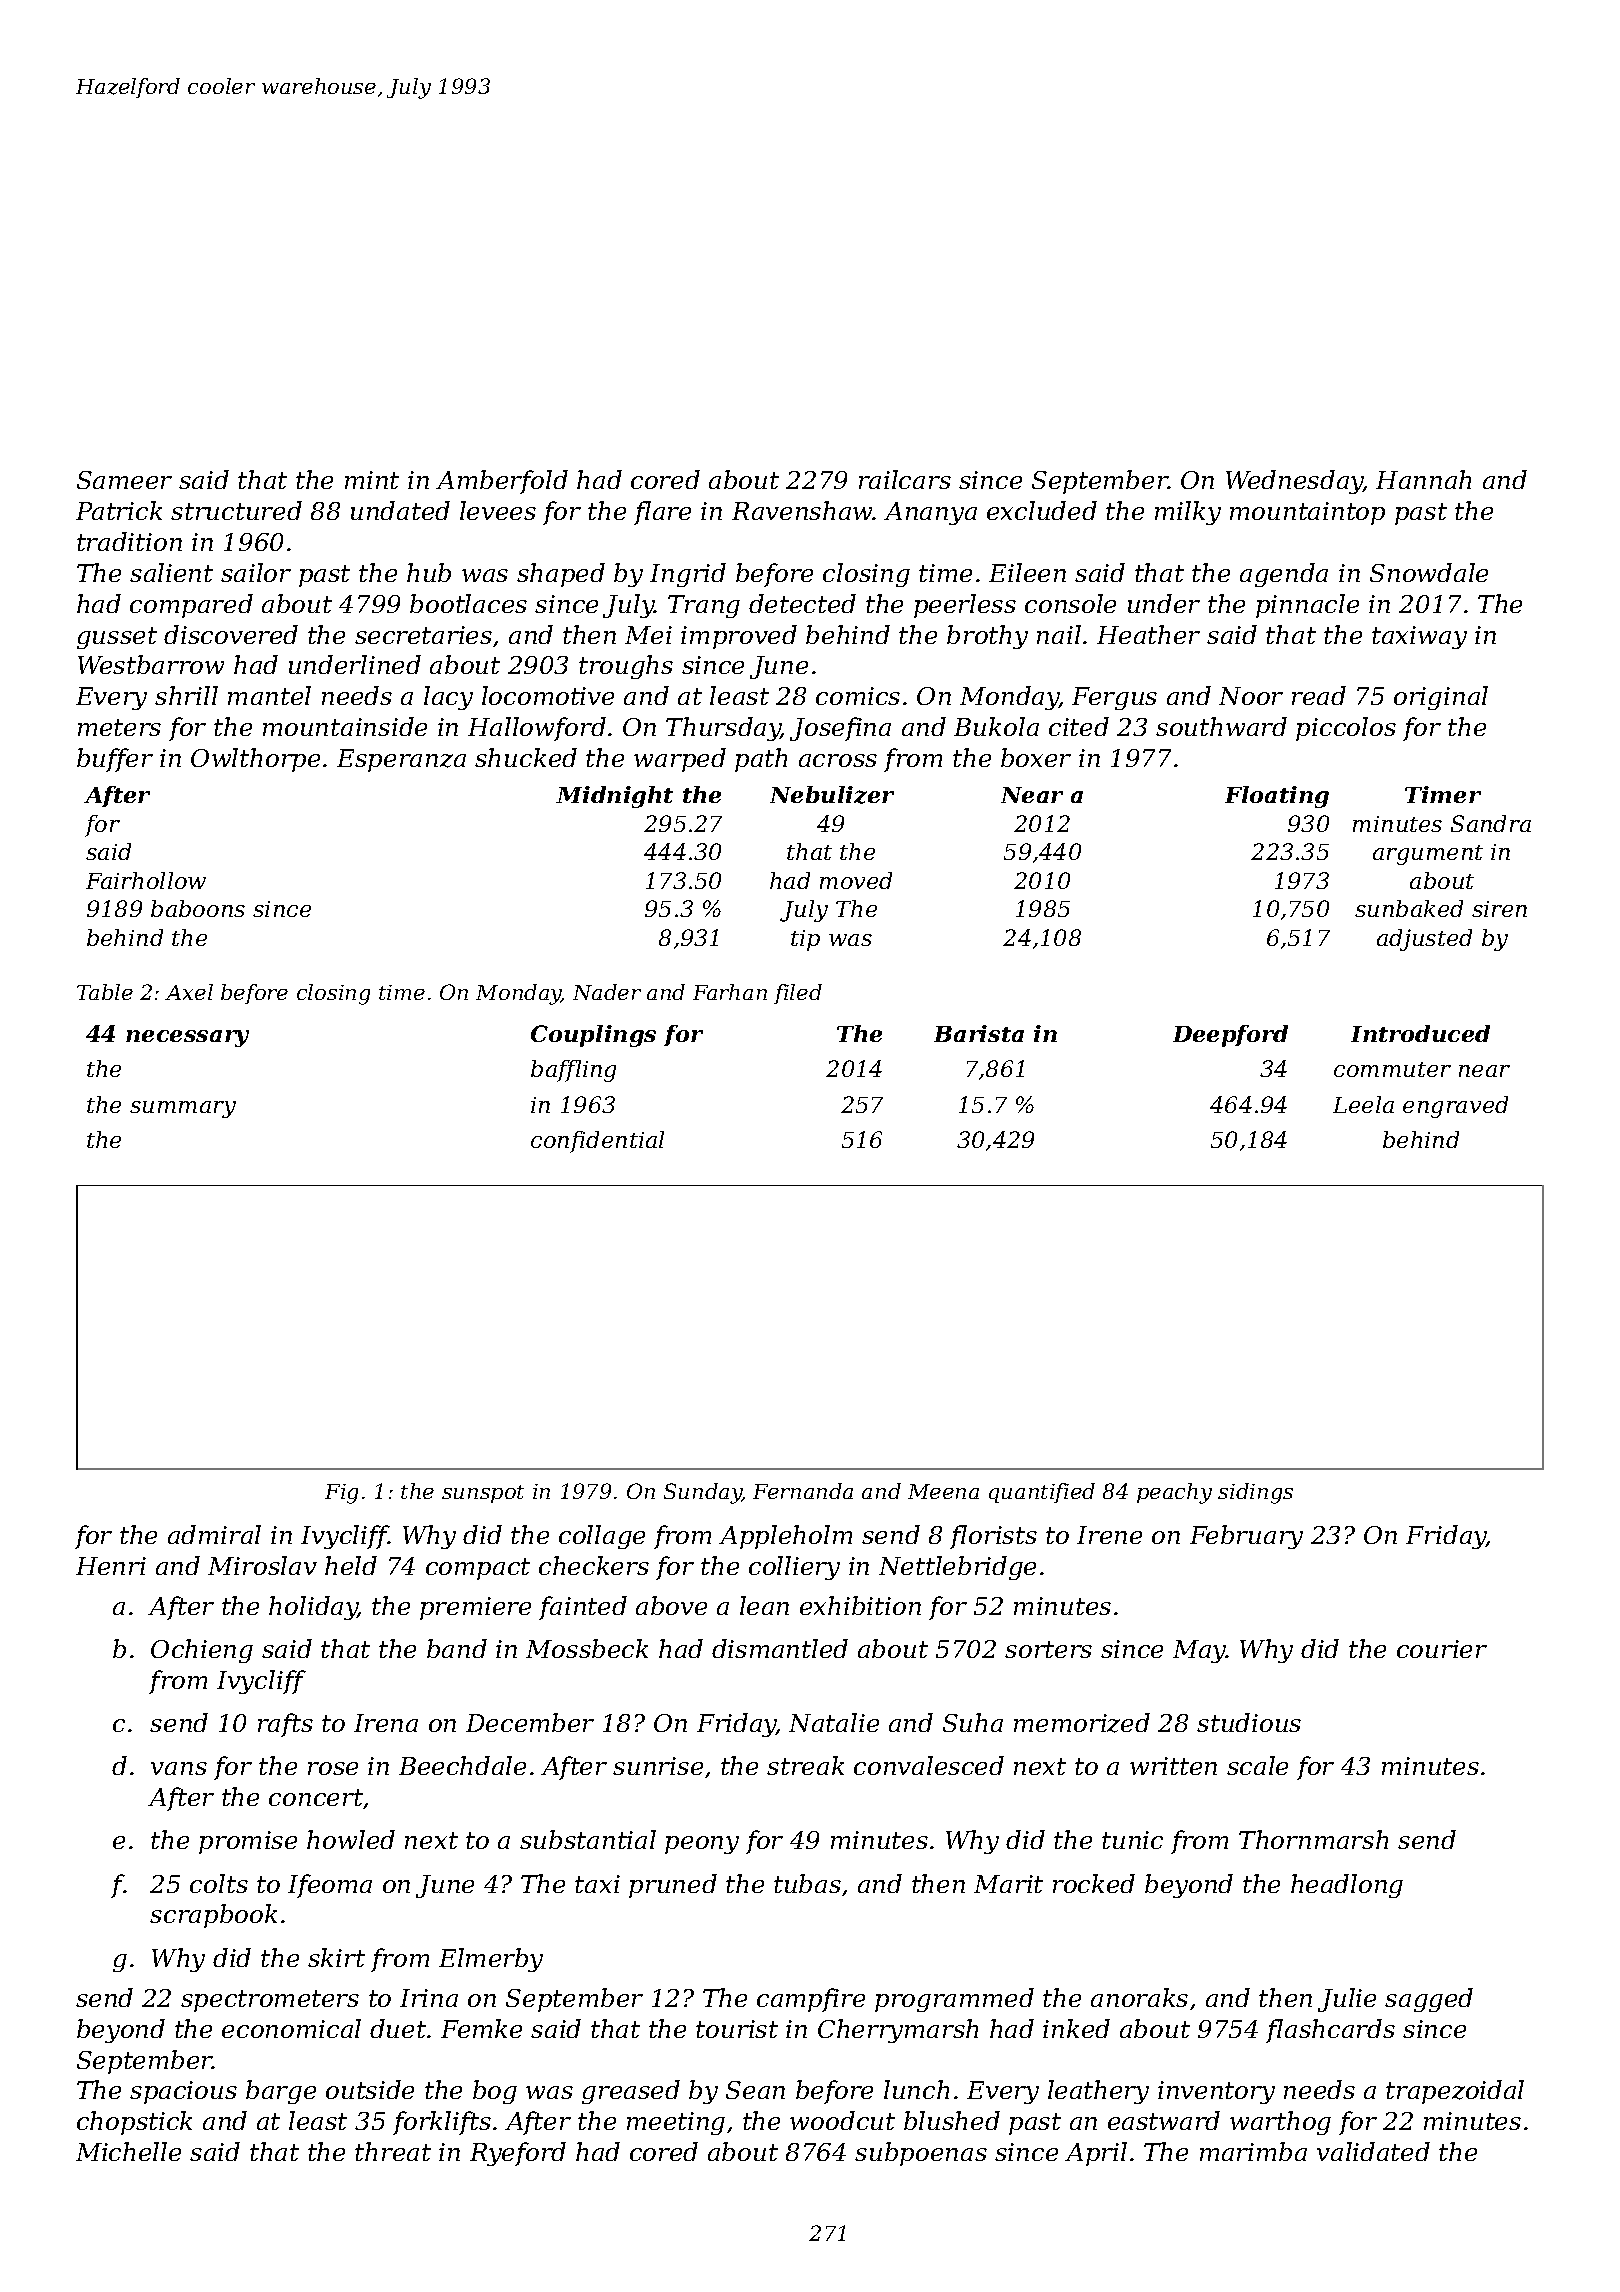 Image resolution: width=1620 pixels, height=2292 pixels. Describe the element at coordinates (1294, 482) in the document. I see `Wednesday` at that location.
